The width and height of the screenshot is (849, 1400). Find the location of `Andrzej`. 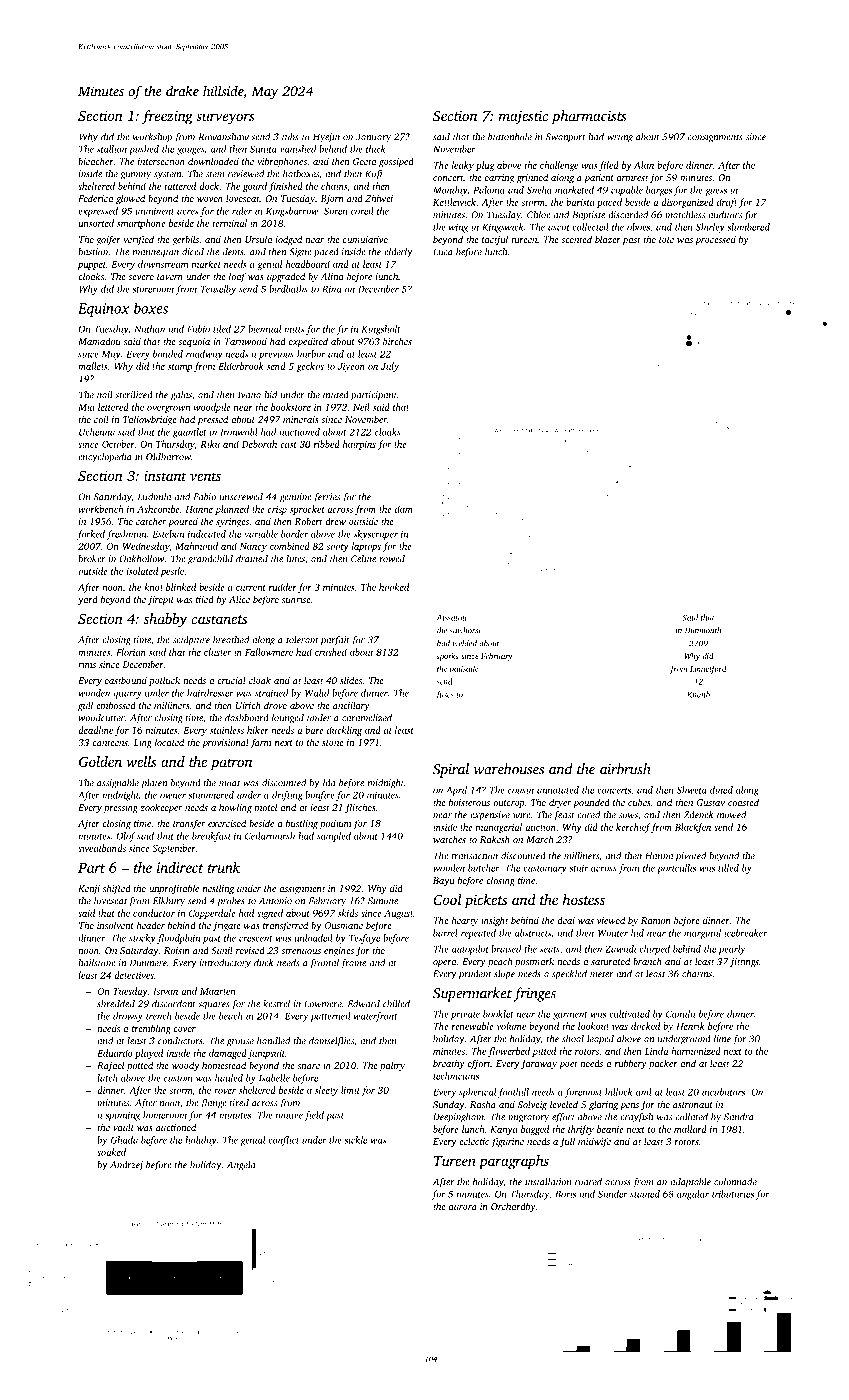

Andrzej is located at coordinates (126, 1166).
